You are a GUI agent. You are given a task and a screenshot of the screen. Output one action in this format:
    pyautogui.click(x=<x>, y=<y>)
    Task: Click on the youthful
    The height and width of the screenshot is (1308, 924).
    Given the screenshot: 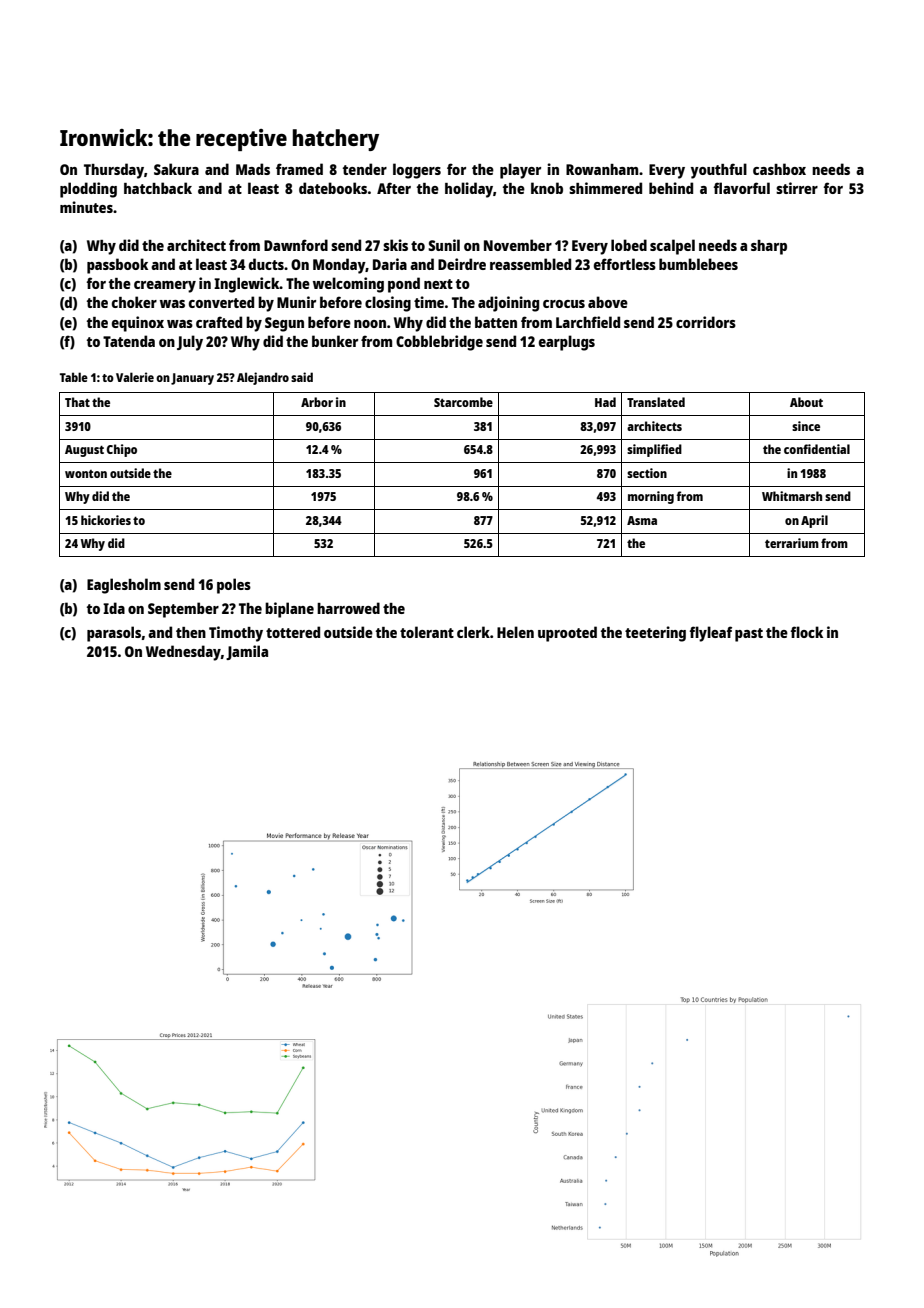 What is the action you would take?
    pyautogui.click(x=719, y=171)
